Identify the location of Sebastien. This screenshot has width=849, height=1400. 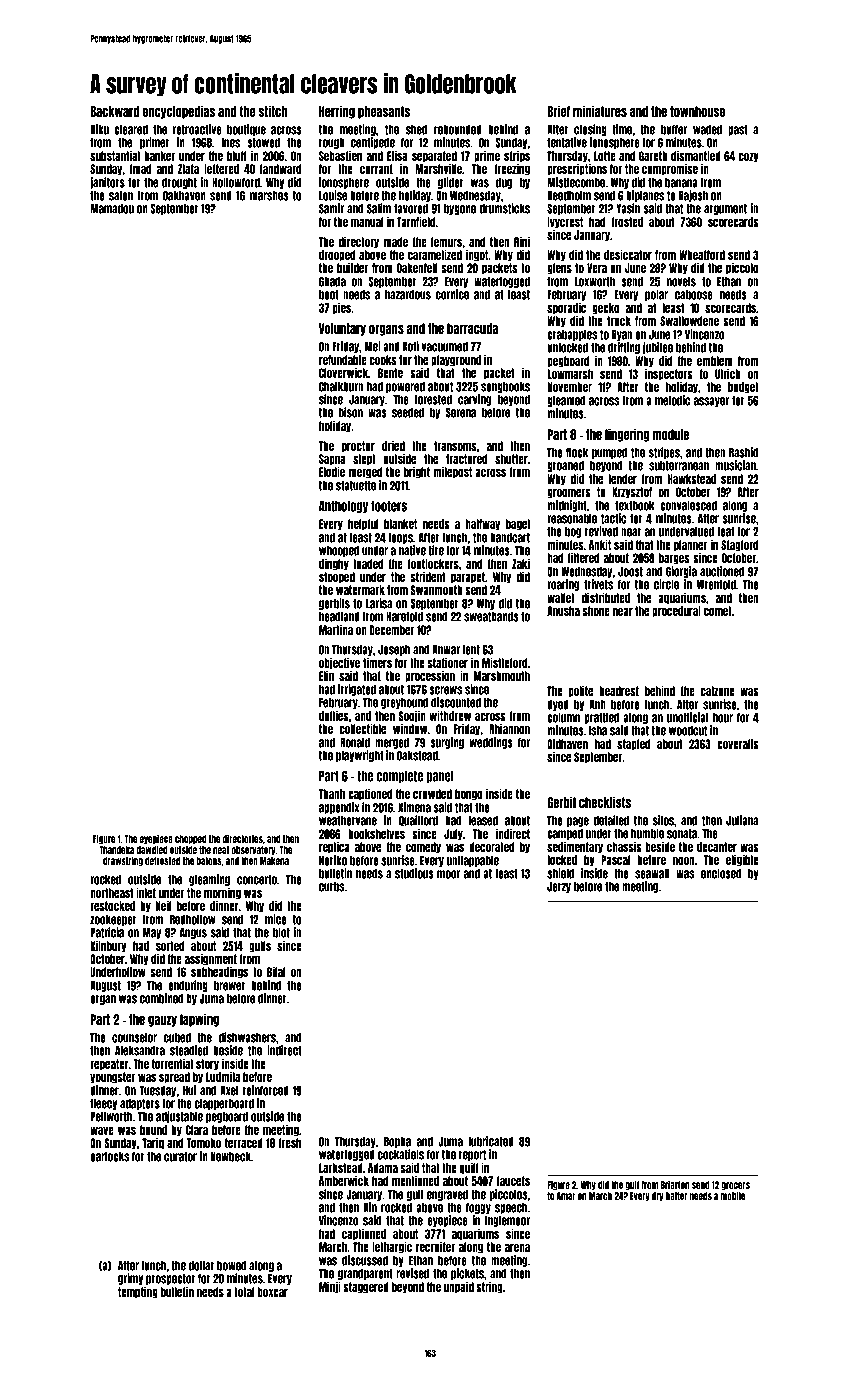
(340, 155).
